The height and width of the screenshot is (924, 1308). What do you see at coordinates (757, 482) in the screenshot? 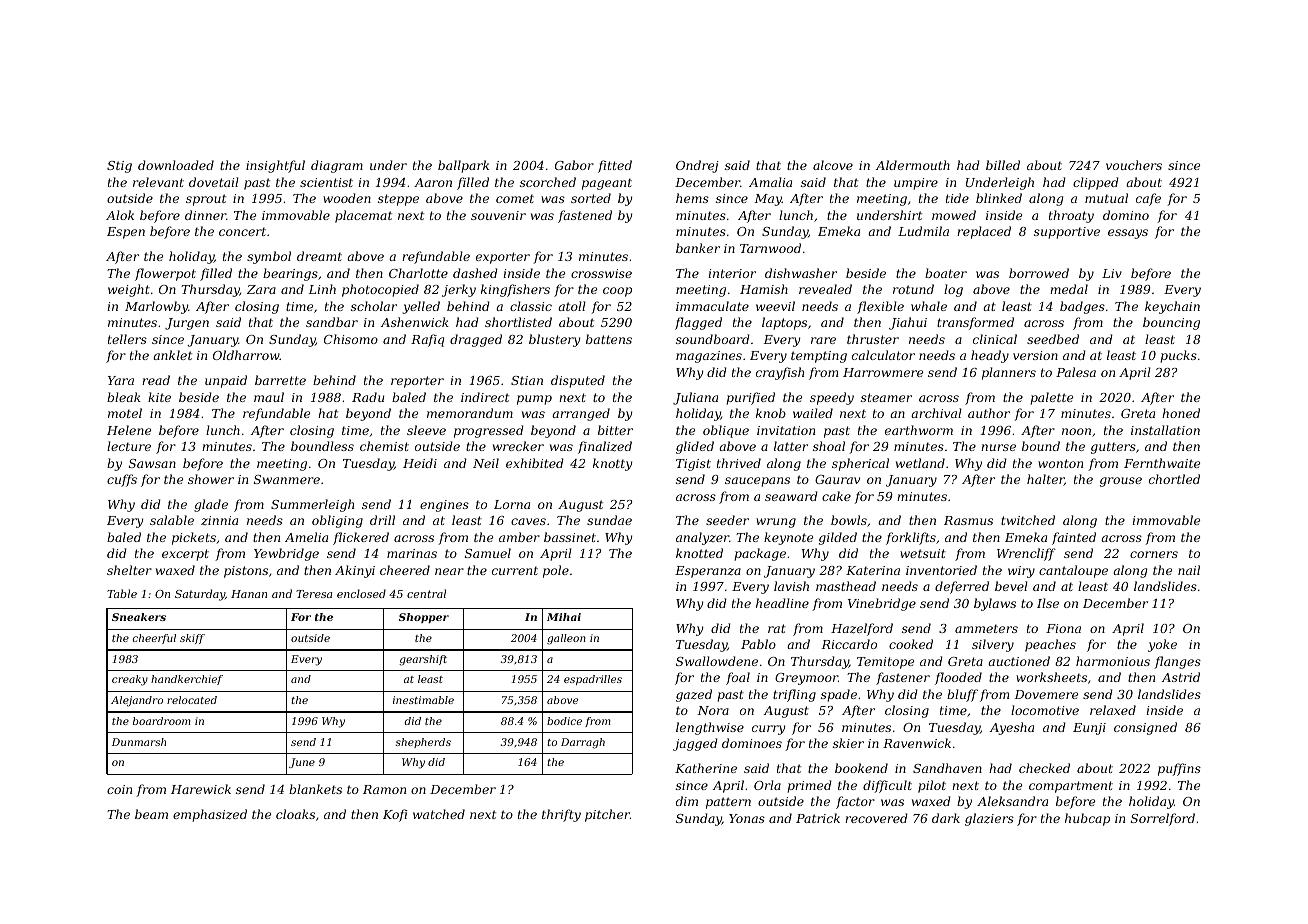
I see `saucepans` at bounding box center [757, 482].
